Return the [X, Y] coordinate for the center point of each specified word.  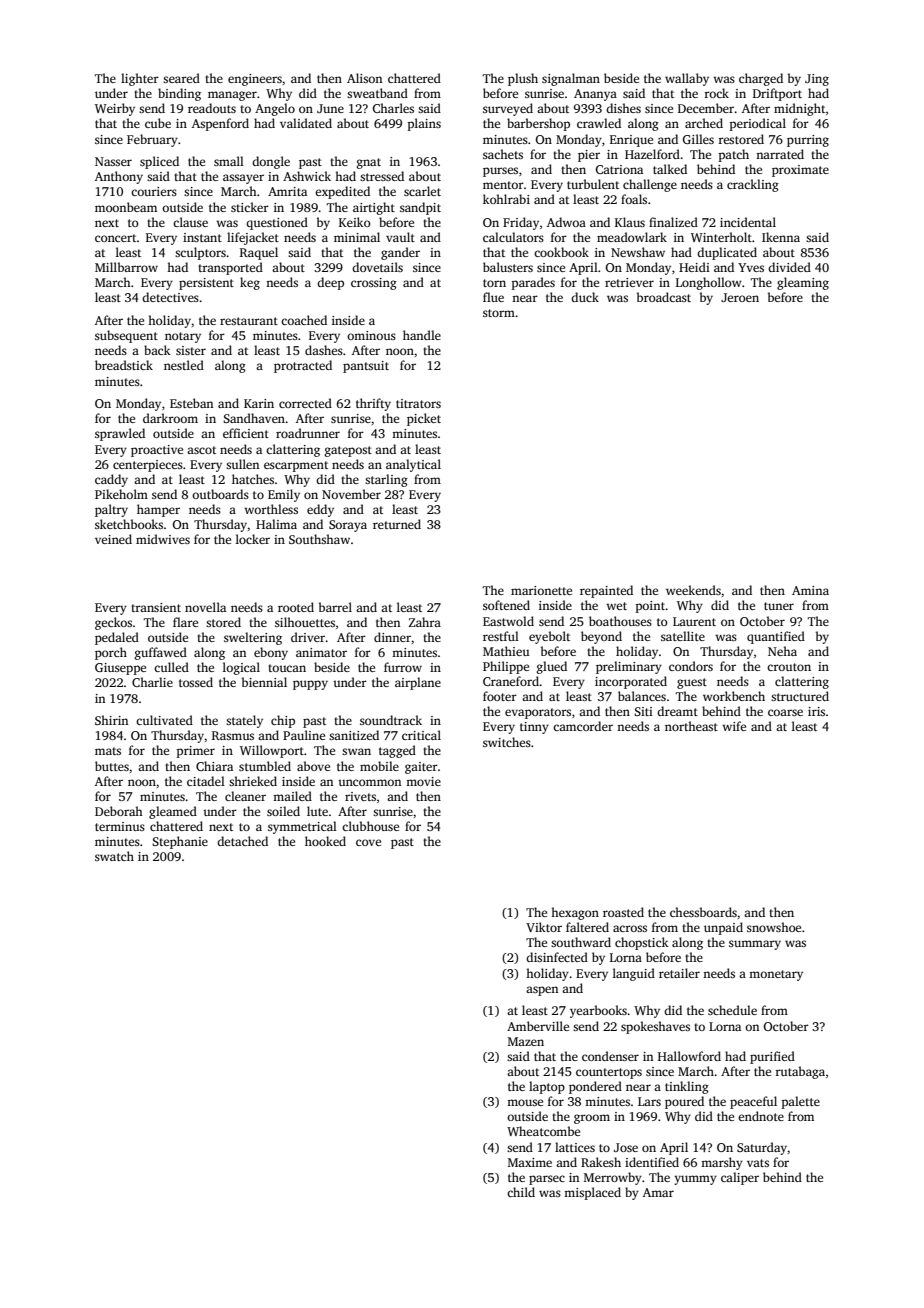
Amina [810, 590]
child [521, 1192]
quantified [776, 637]
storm [499, 313]
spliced [159, 162]
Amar [658, 1192]
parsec [547, 1180]
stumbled [265, 766]
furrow [403, 667]
